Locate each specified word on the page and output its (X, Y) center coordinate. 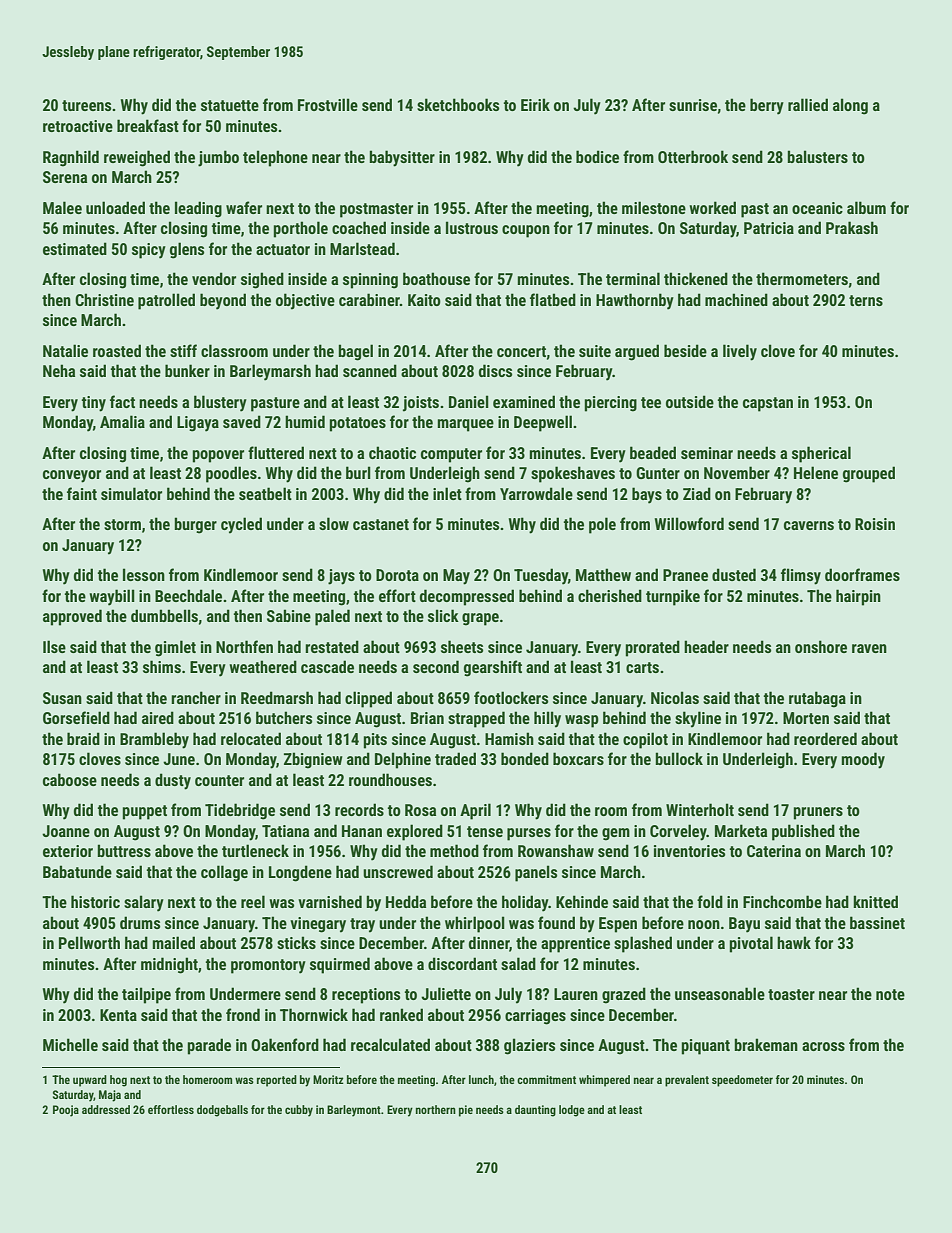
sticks (296, 942)
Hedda (406, 901)
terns (866, 300)
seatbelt (265, 493)
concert (521, 351)
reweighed (137, 158)
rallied (808, 104)
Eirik (535, 104)
